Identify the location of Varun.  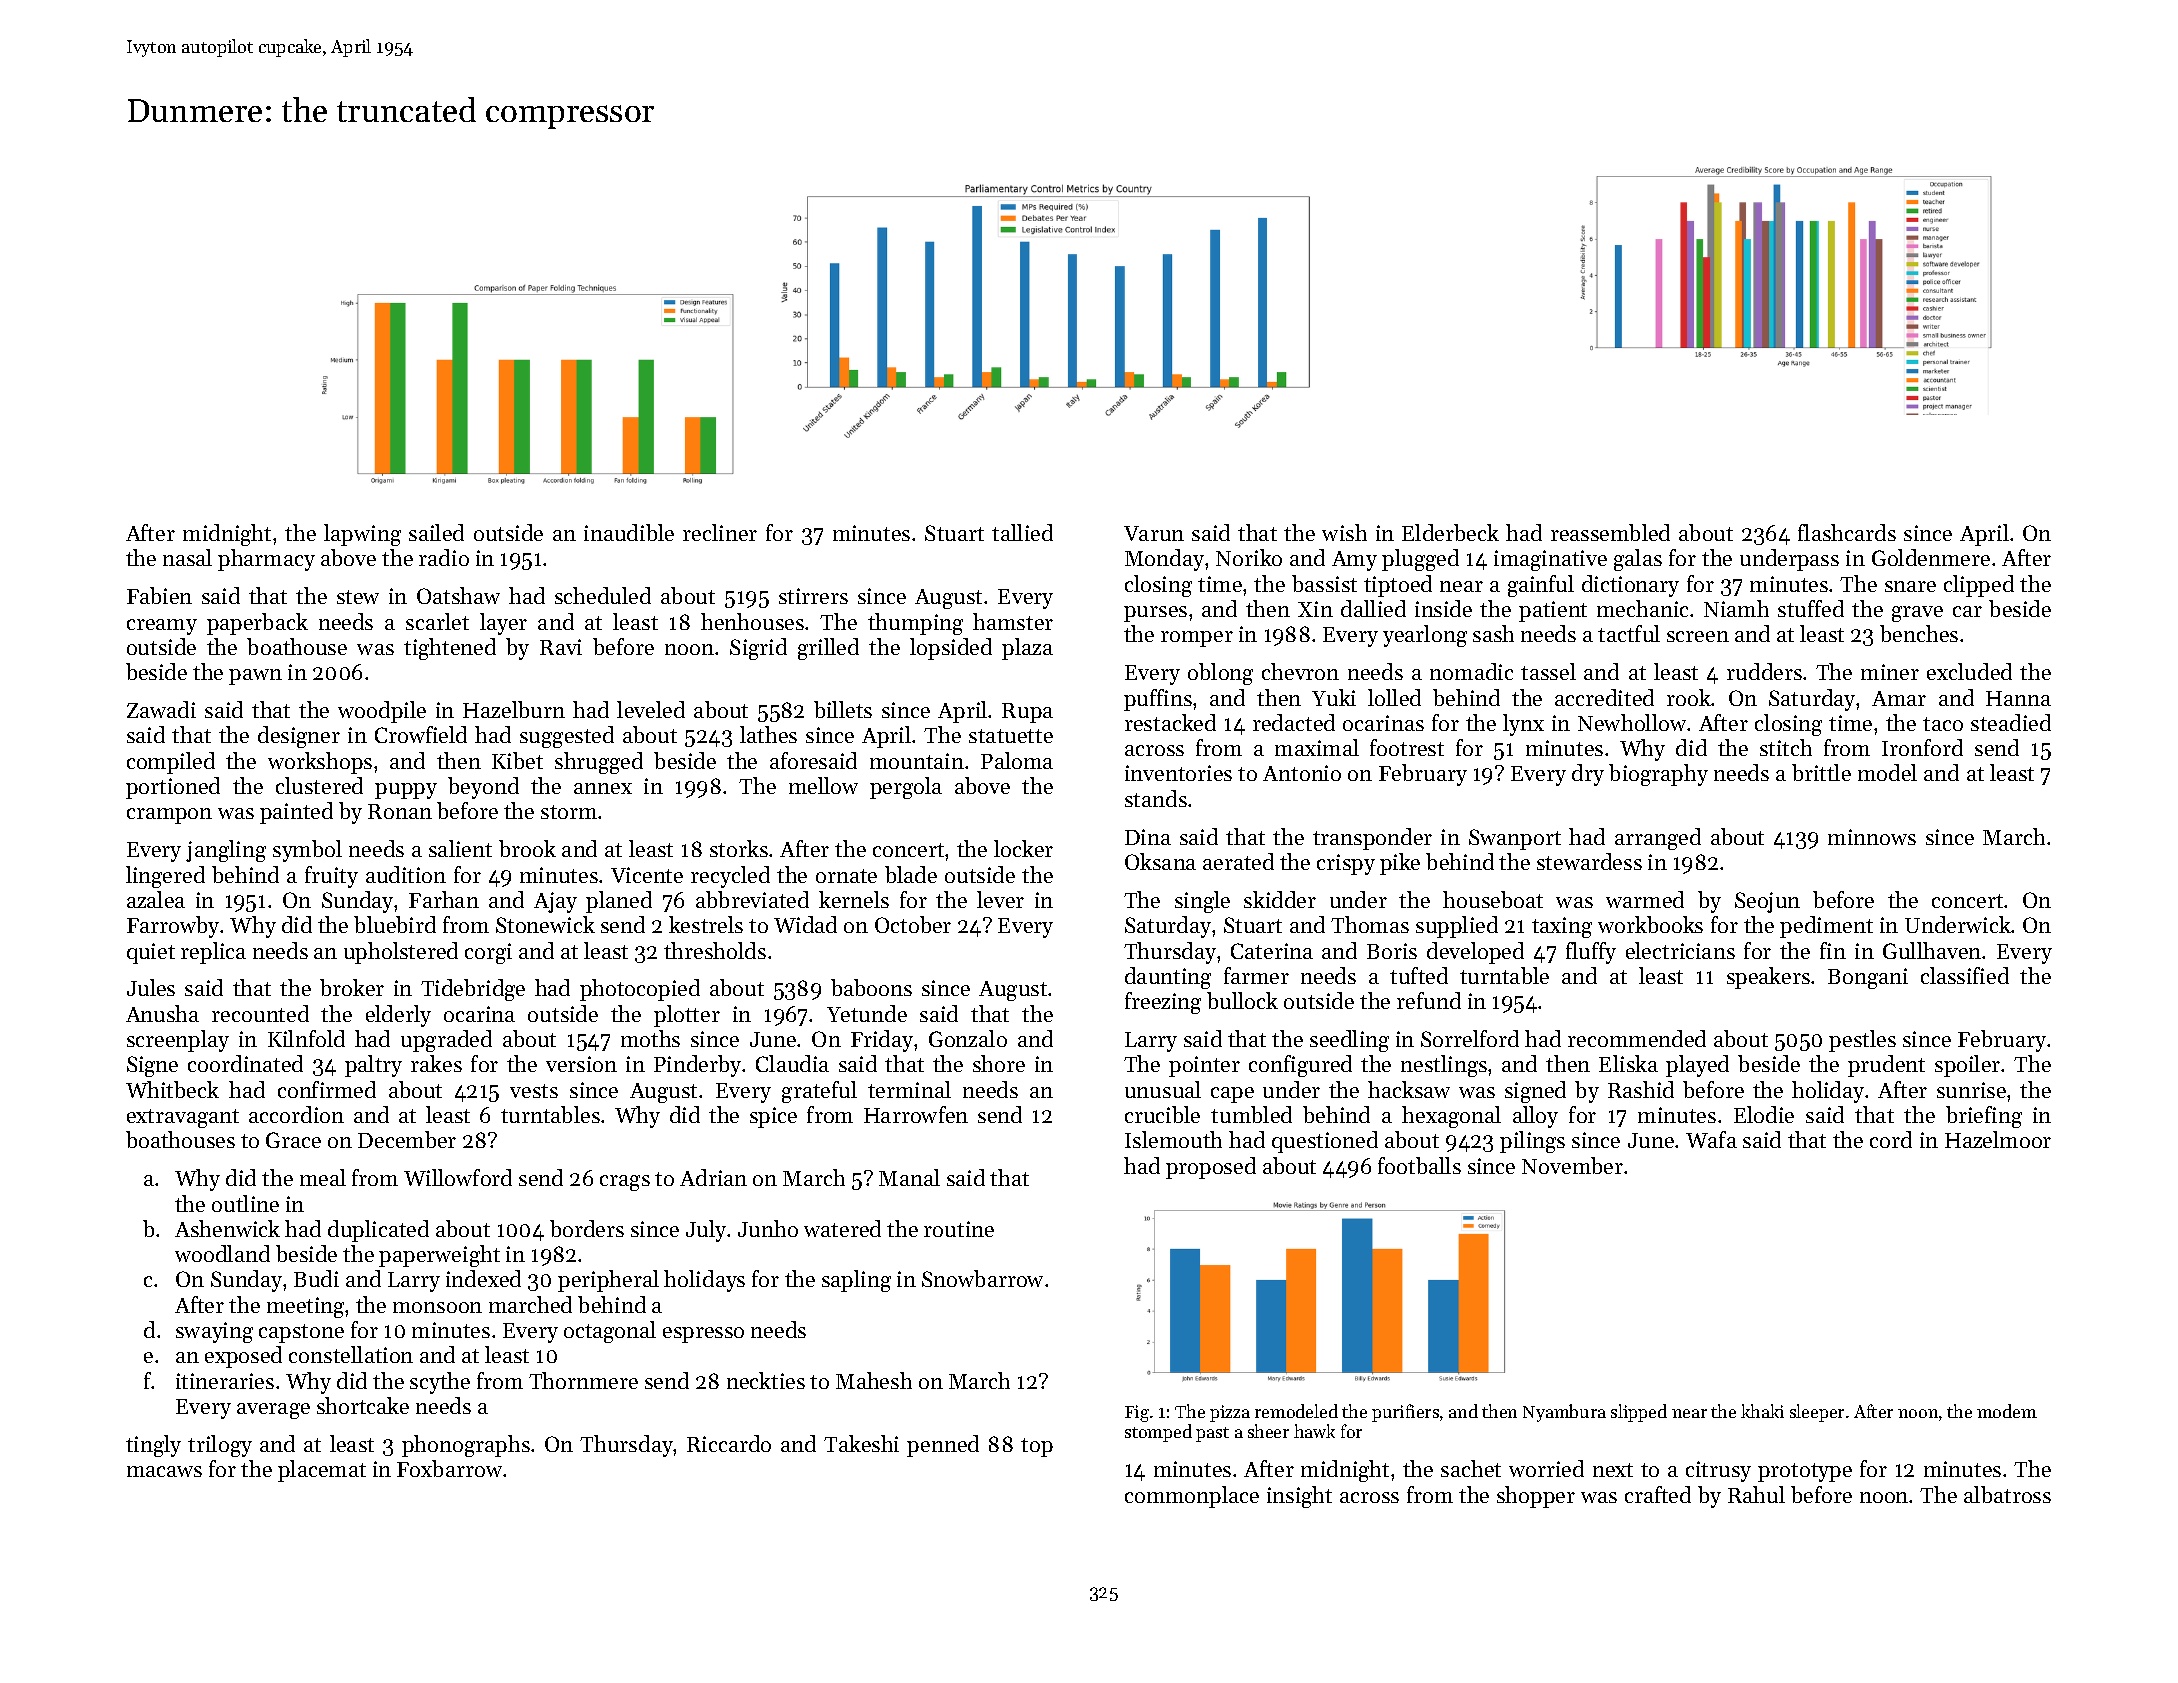
(1154, 533).
